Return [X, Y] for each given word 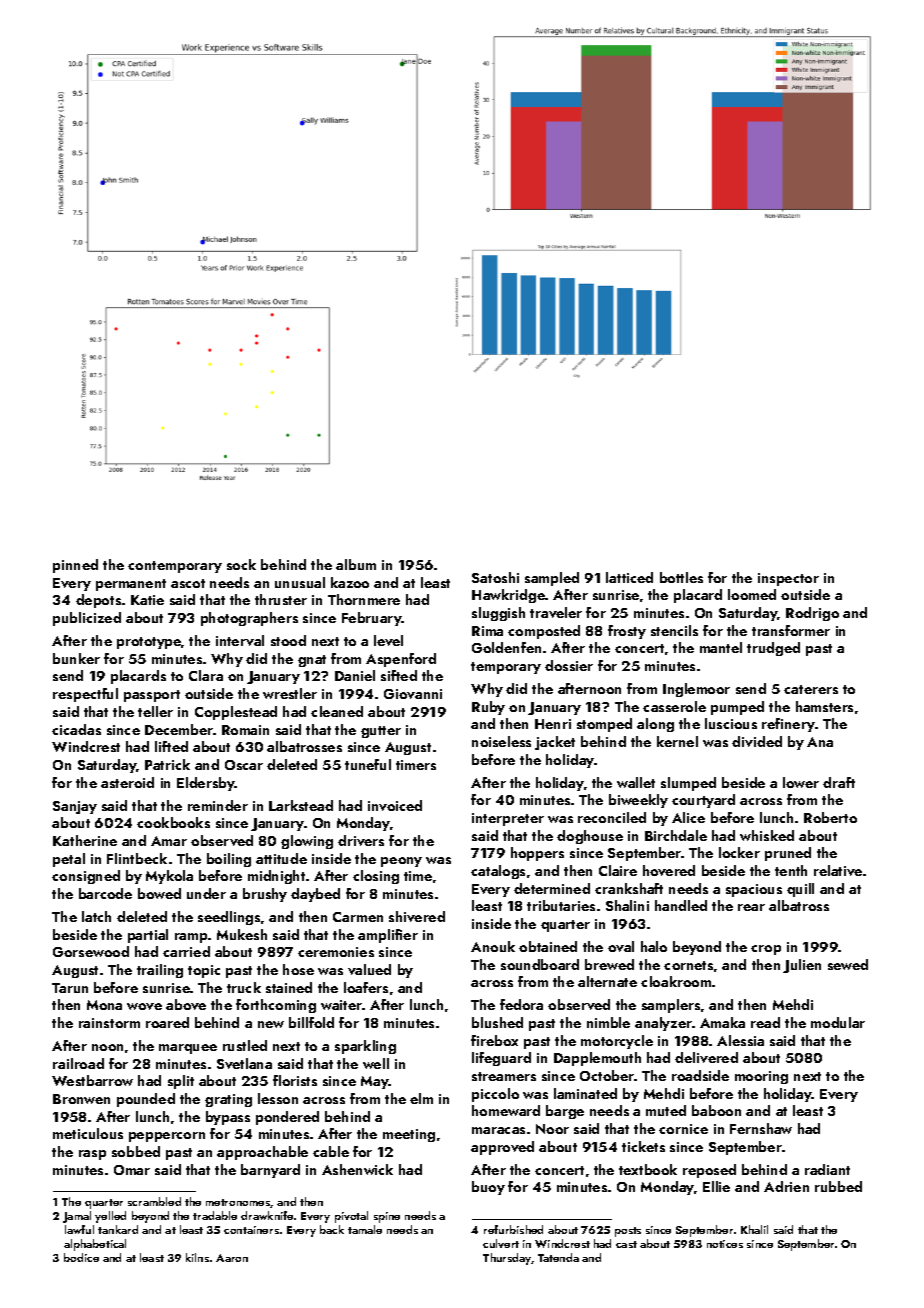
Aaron [232, 1258]
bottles [681, 577]
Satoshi [495, 577]
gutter [381, 732]
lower [801, 782]
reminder [218, 805]
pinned [75, 566]
